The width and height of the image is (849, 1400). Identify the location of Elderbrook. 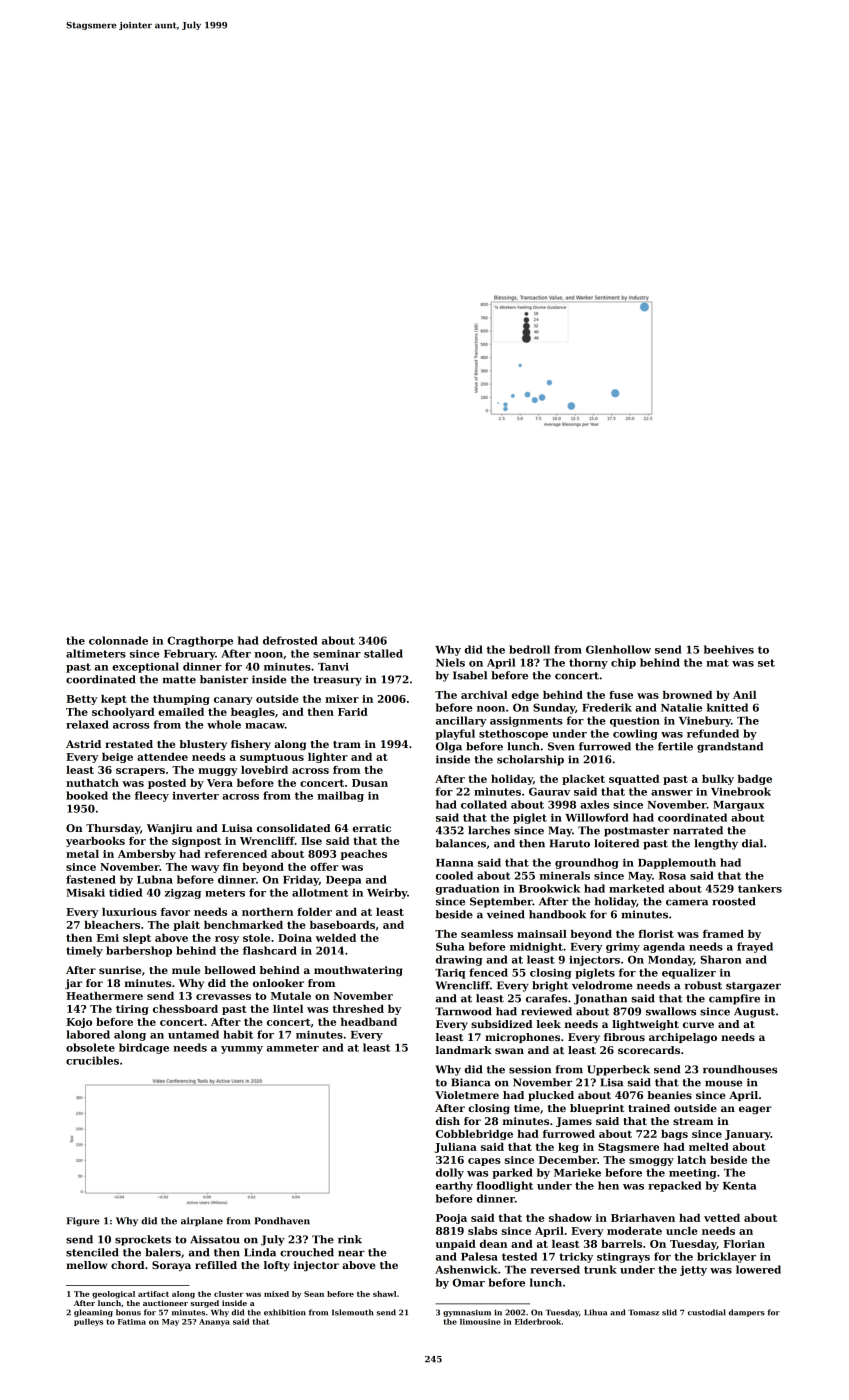
(538, 1322).
